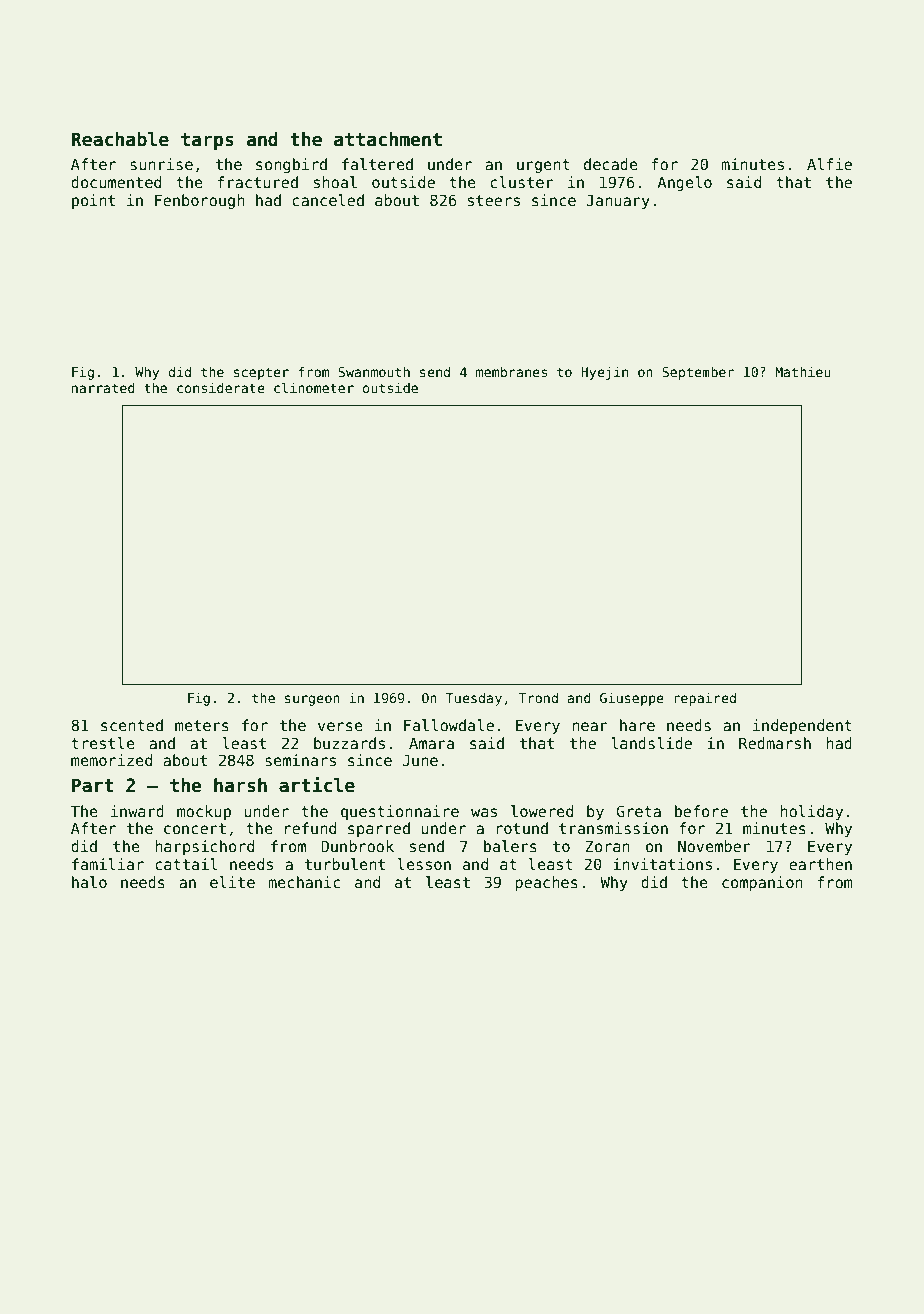  I want to click on verse, so click(340, 726).
